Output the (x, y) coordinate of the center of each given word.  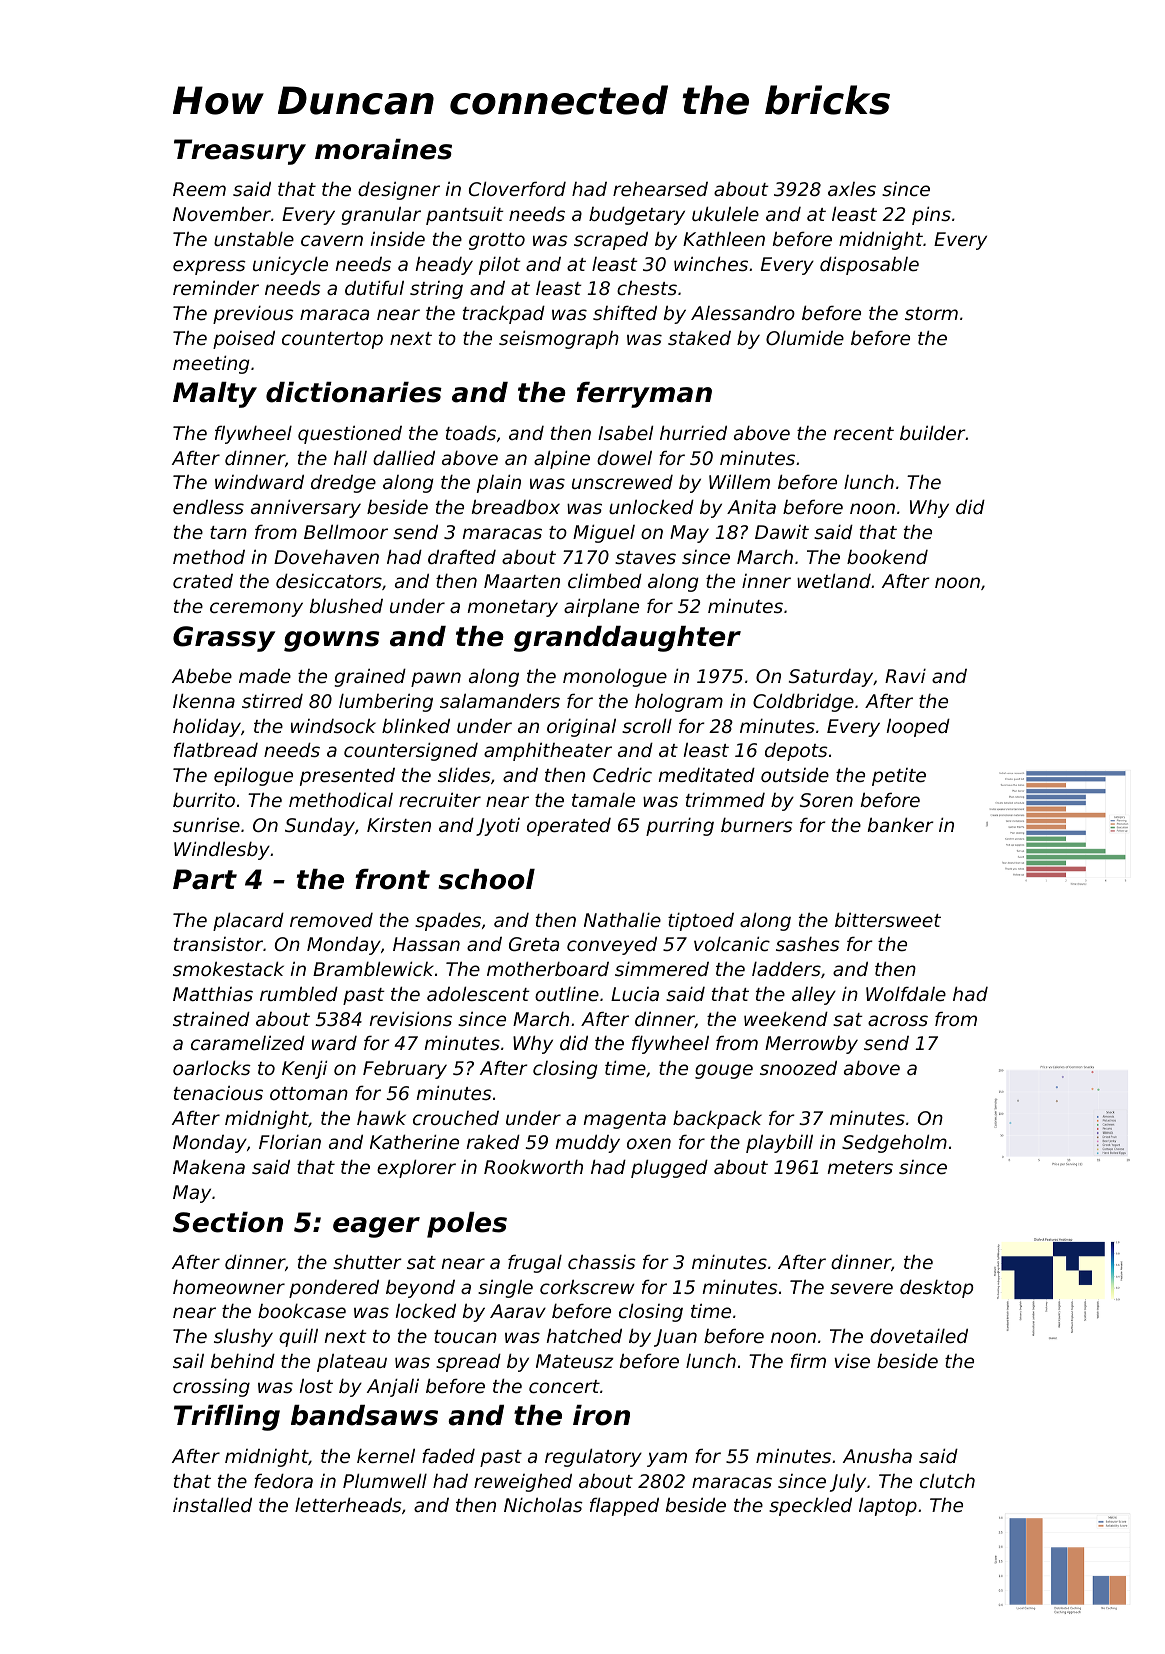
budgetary (637, 215)
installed (212, 1504)
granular (381, 215)
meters (860, 1167)
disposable (869, 265)
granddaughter (627, 639)
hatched (584, 1335)
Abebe (202, 675)
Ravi (905, 675)
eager (376, 1227)
